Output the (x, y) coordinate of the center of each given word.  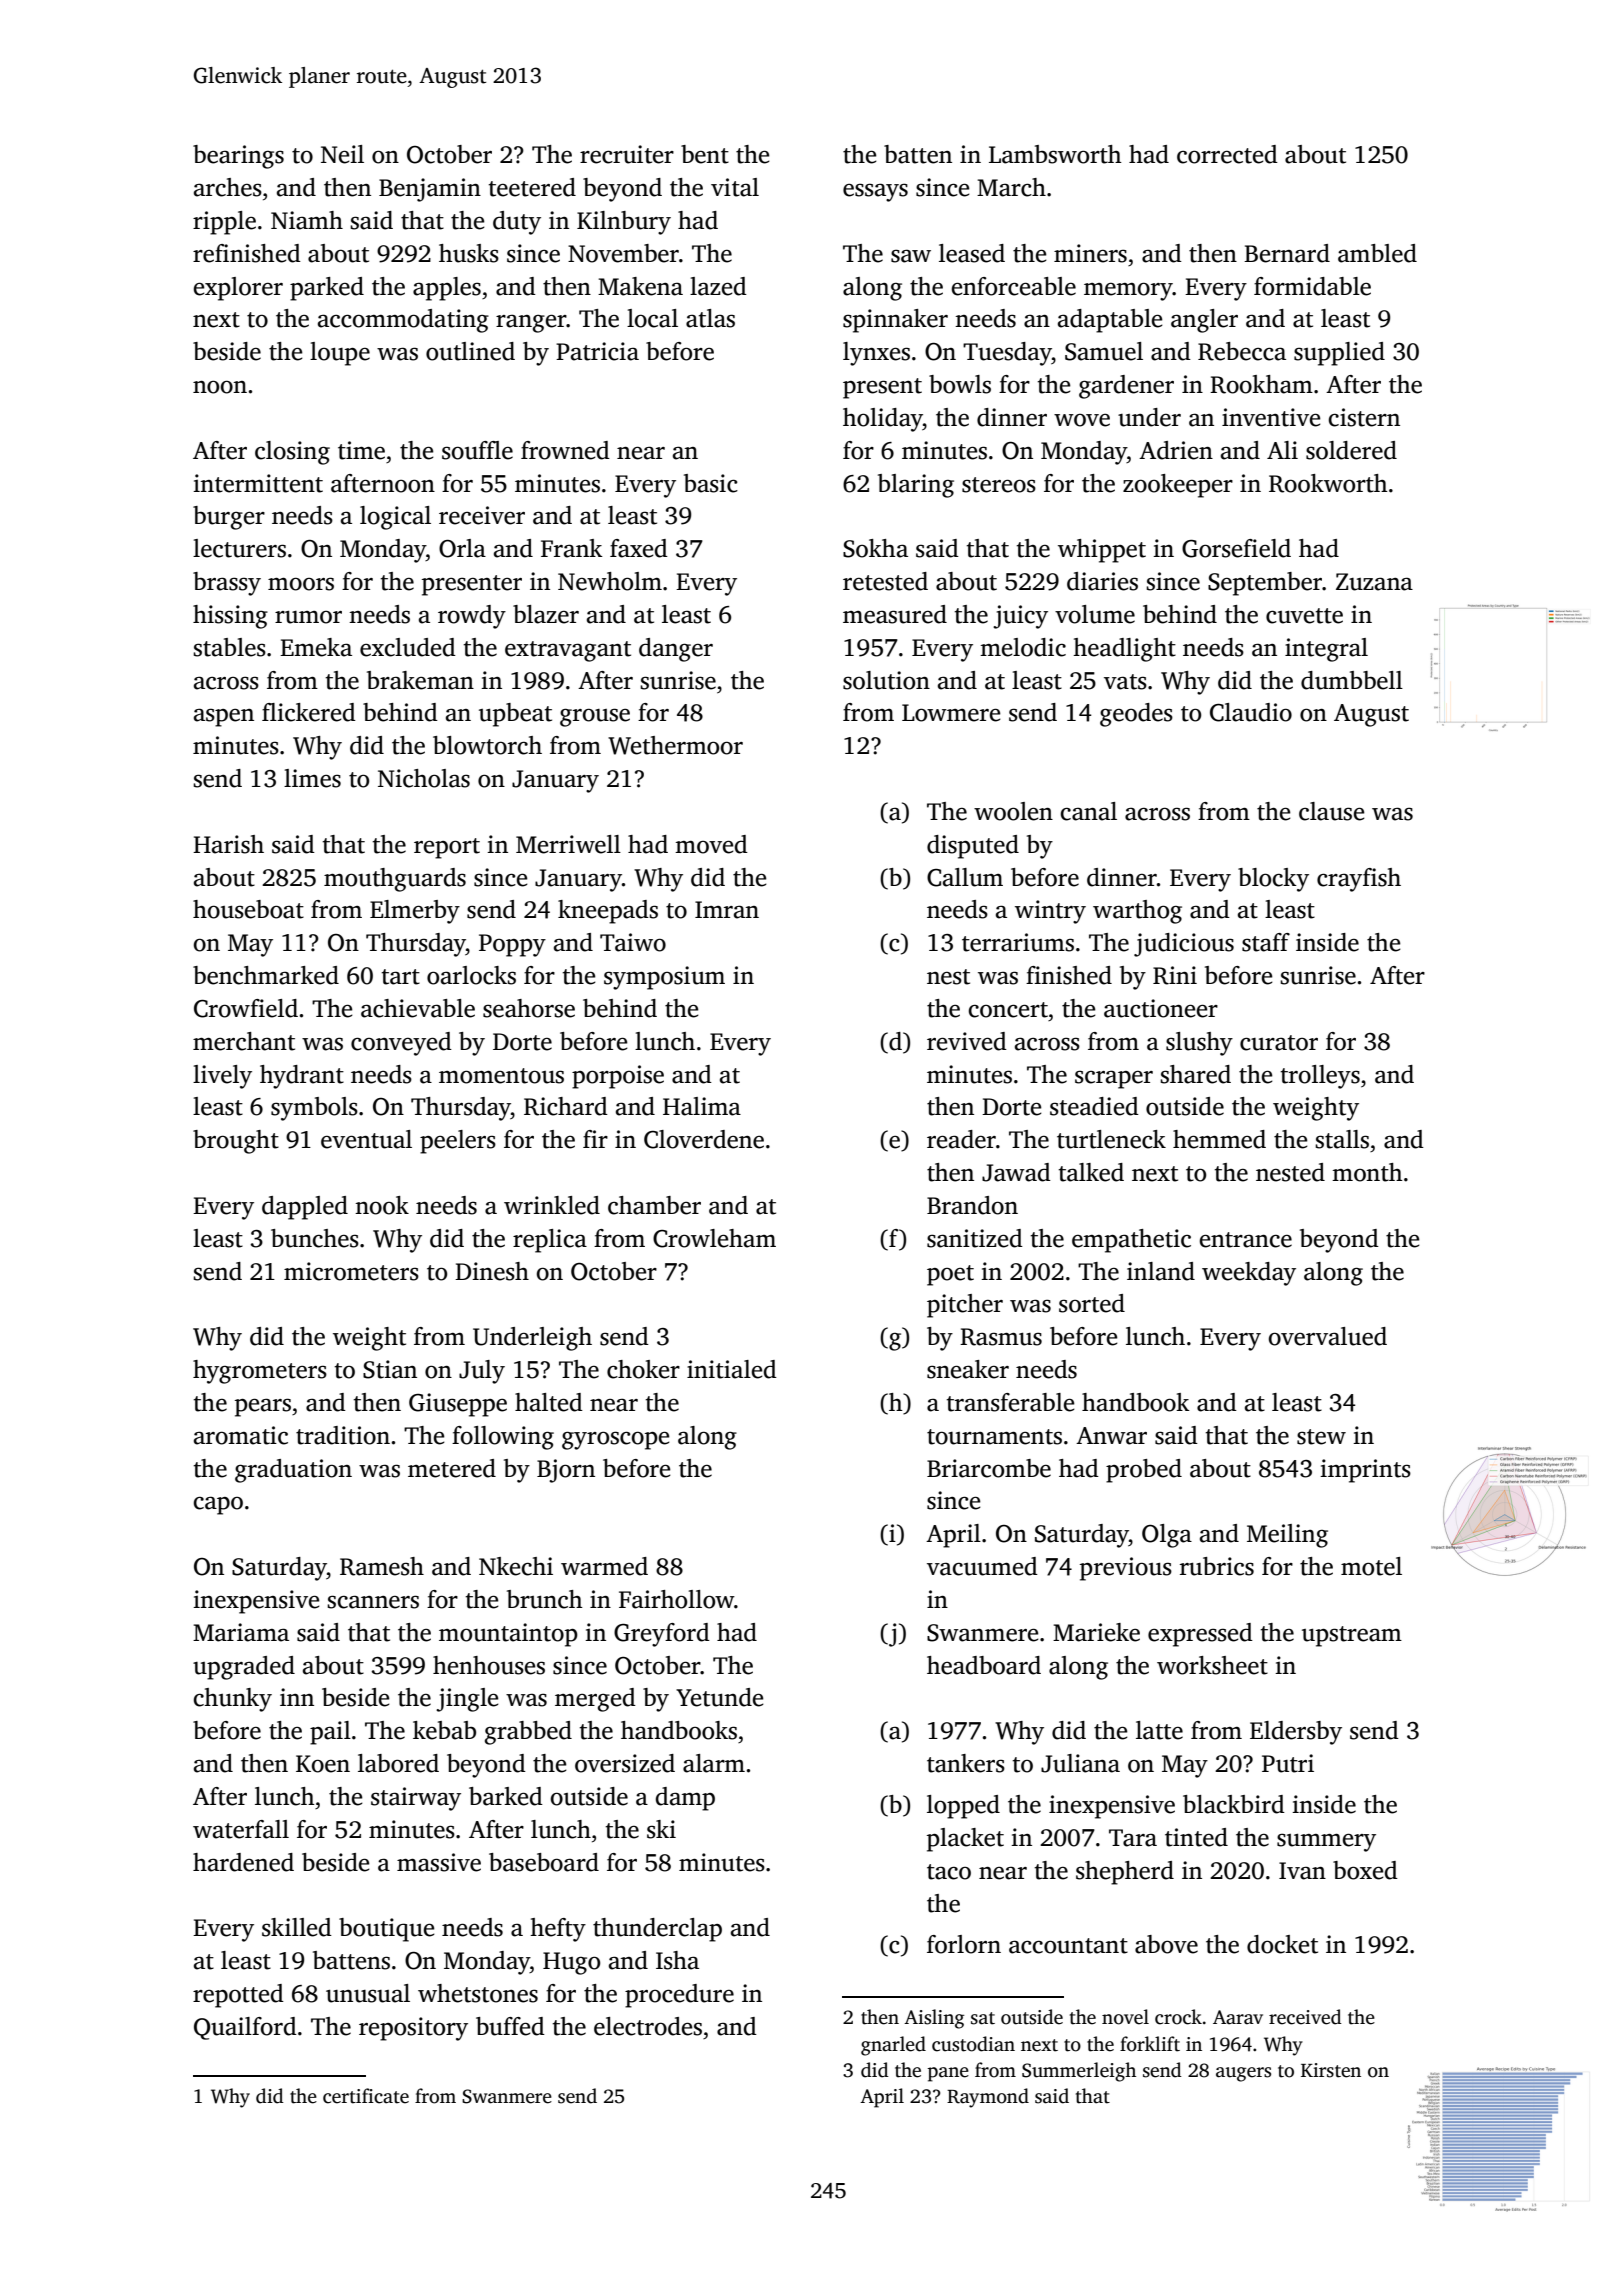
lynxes (876, 354)
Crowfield (246, 1008)
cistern (1364, 417)
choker (643, 1369)
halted (549, 1402)
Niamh (307, 220)
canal (1089, 811)
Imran (727, 910)
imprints (1365, 1471)
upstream (1352, 1636)
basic (711, 483)
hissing (230, 617)
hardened (243, 1862)
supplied (1339, 354)
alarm (714, 1763)
